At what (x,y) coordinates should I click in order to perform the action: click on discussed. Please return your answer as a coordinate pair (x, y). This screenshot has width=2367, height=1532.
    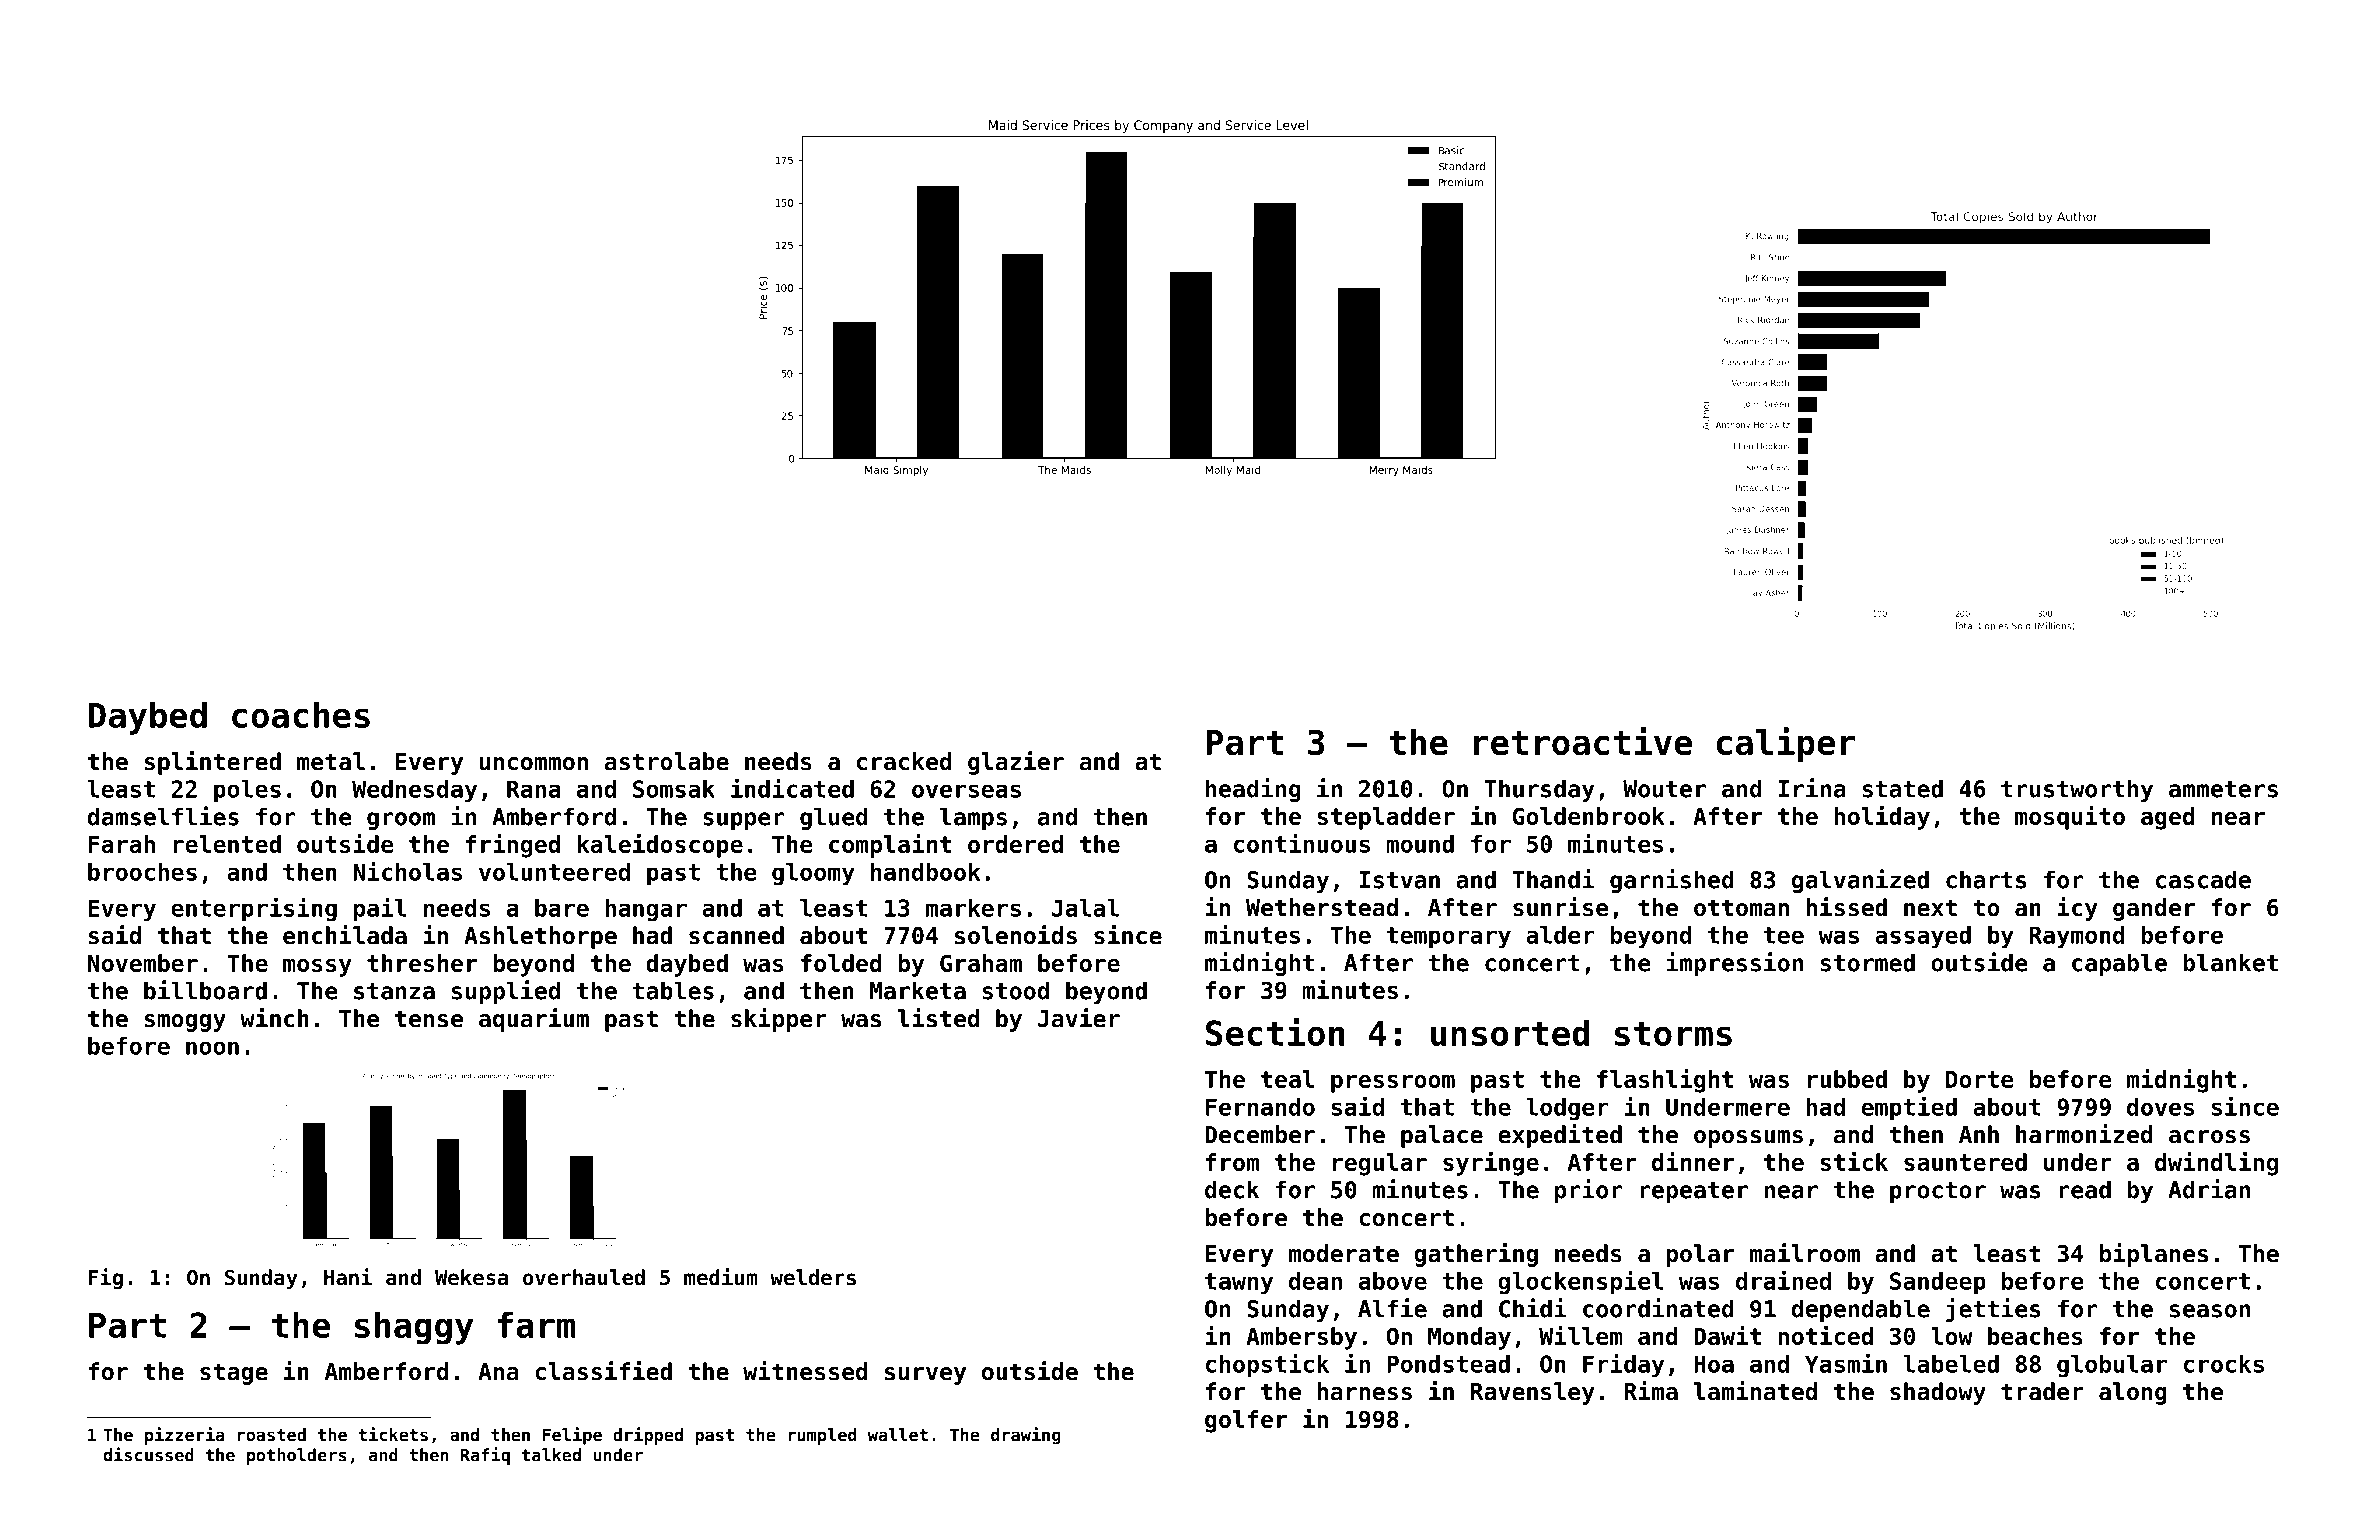
    Looking at the image, I should click on (149, 1454).
